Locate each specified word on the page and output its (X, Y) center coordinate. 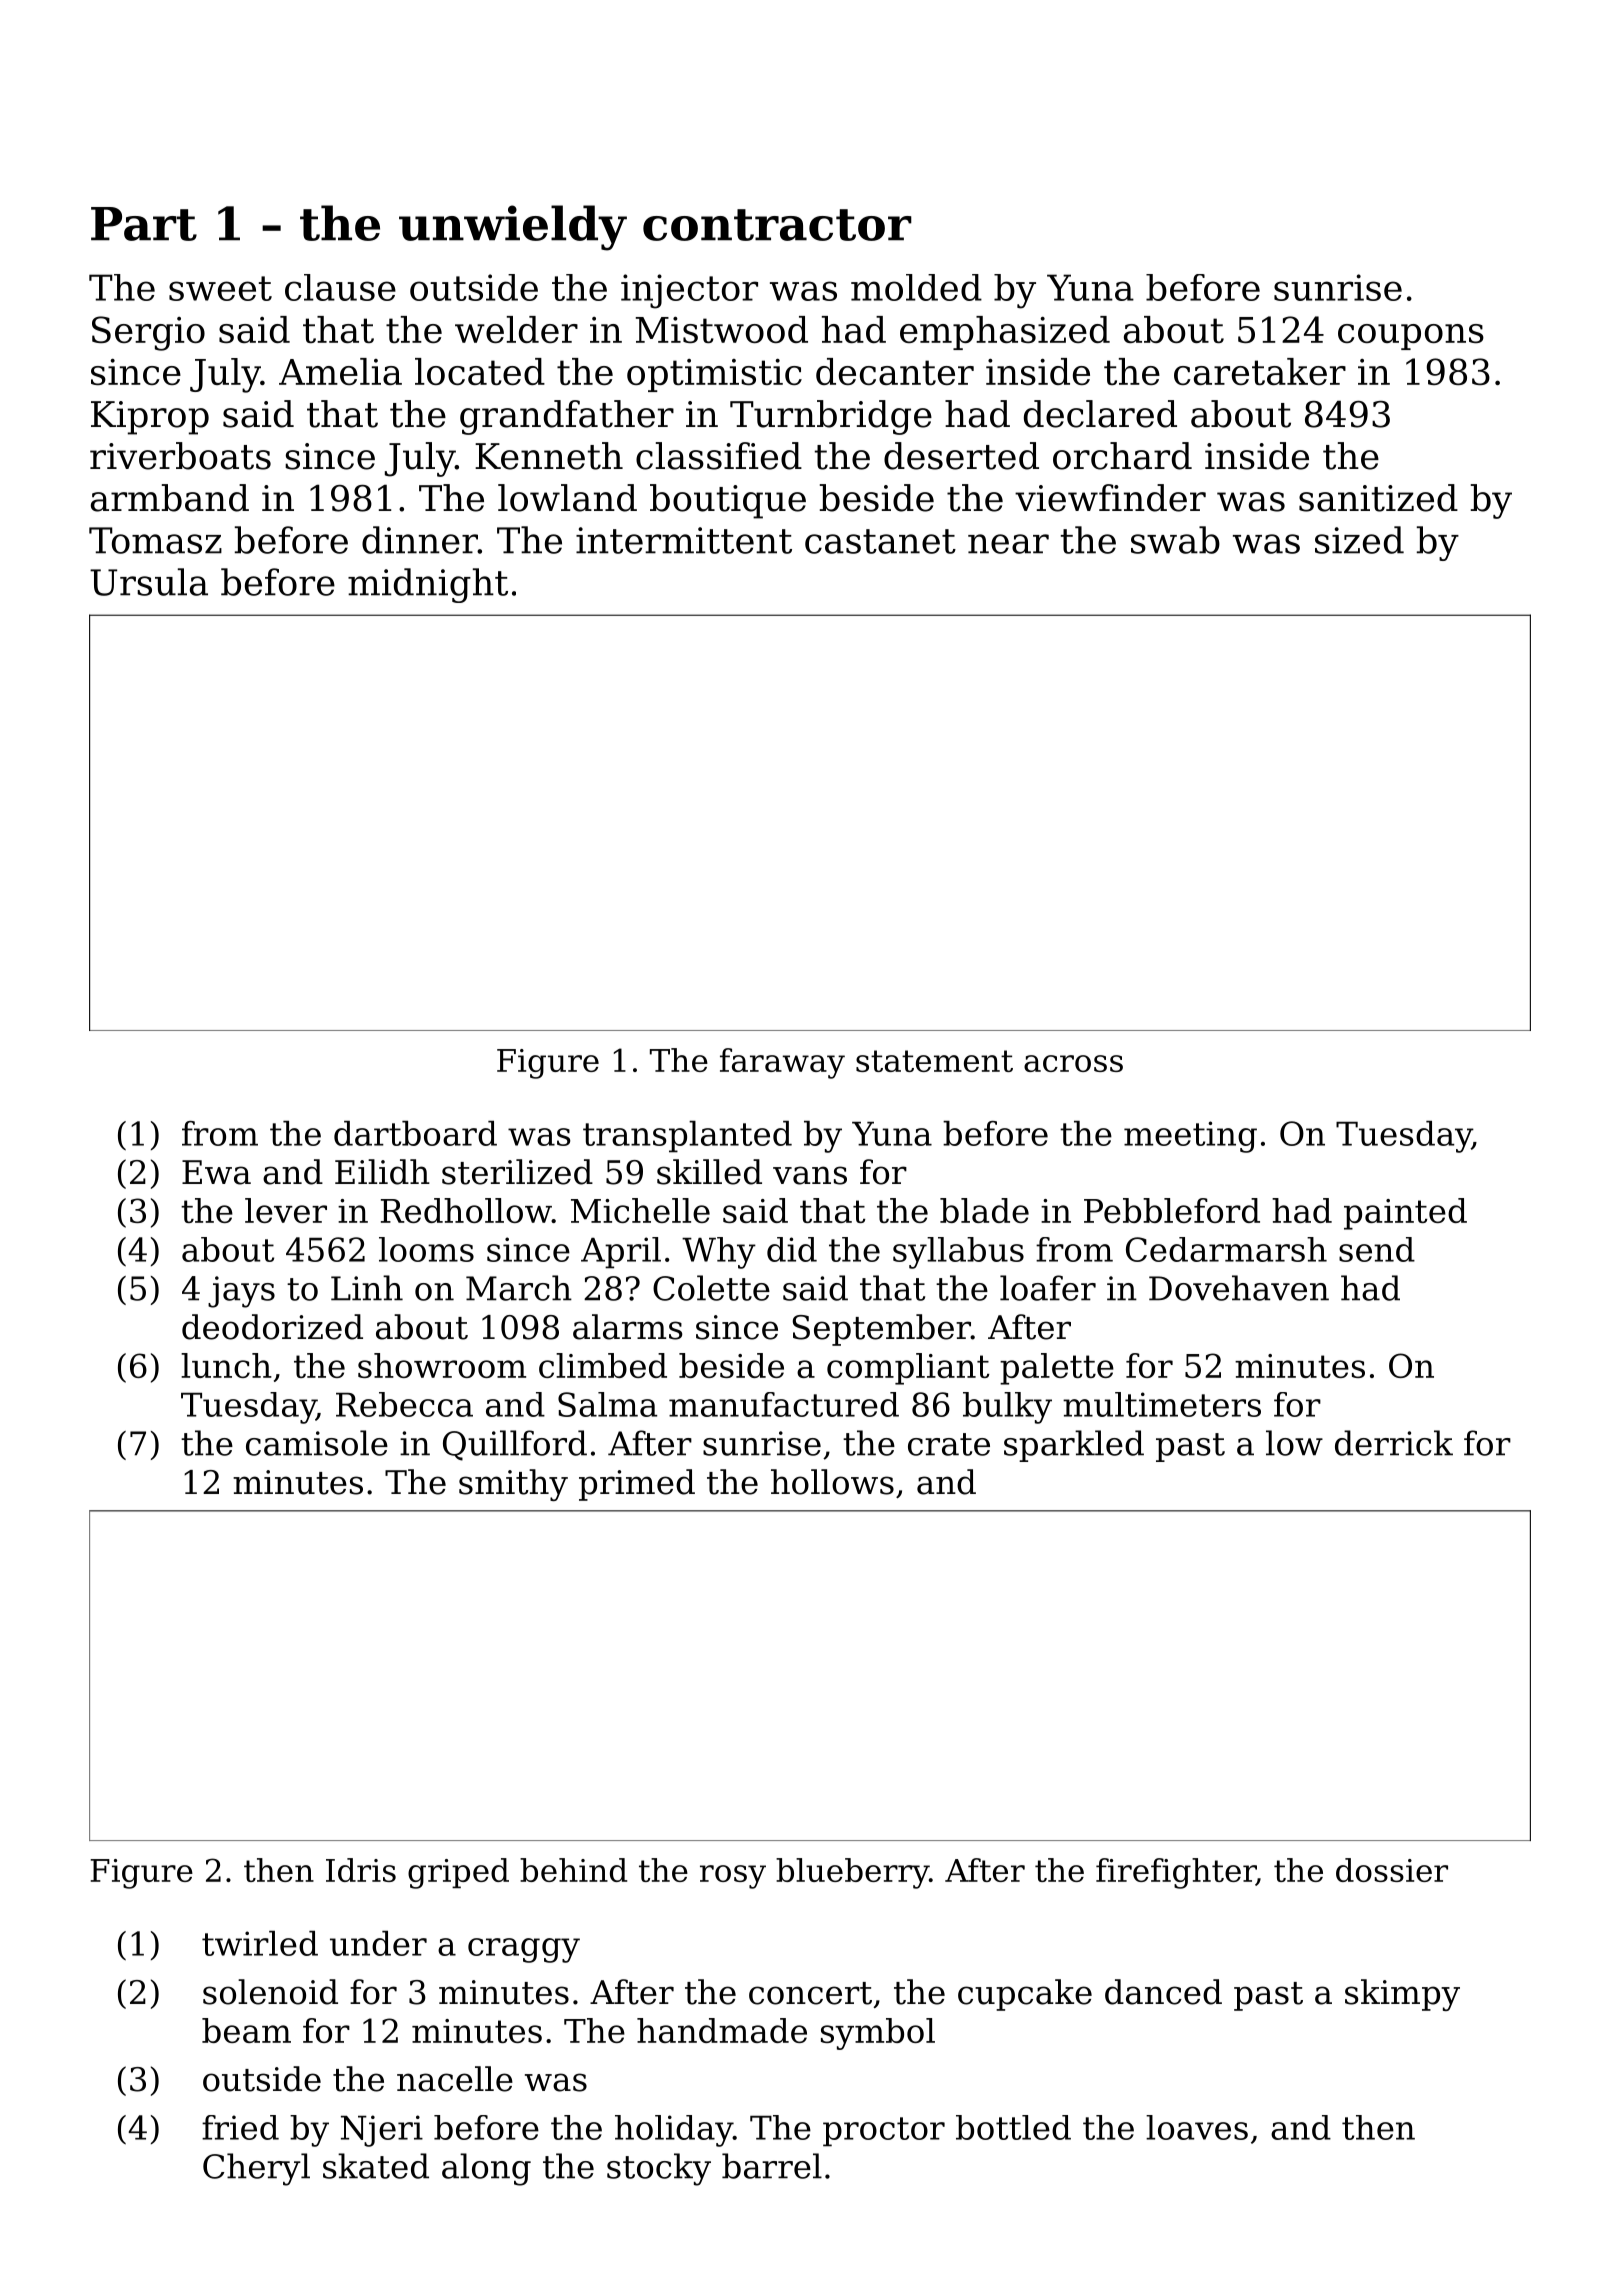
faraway (782, 1063)
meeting (1190, 1137)
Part (144, 224)
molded (916, 287)
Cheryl (256, 2169)
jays (241, 1292)
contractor (777, 225)
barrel (772, 2166)
